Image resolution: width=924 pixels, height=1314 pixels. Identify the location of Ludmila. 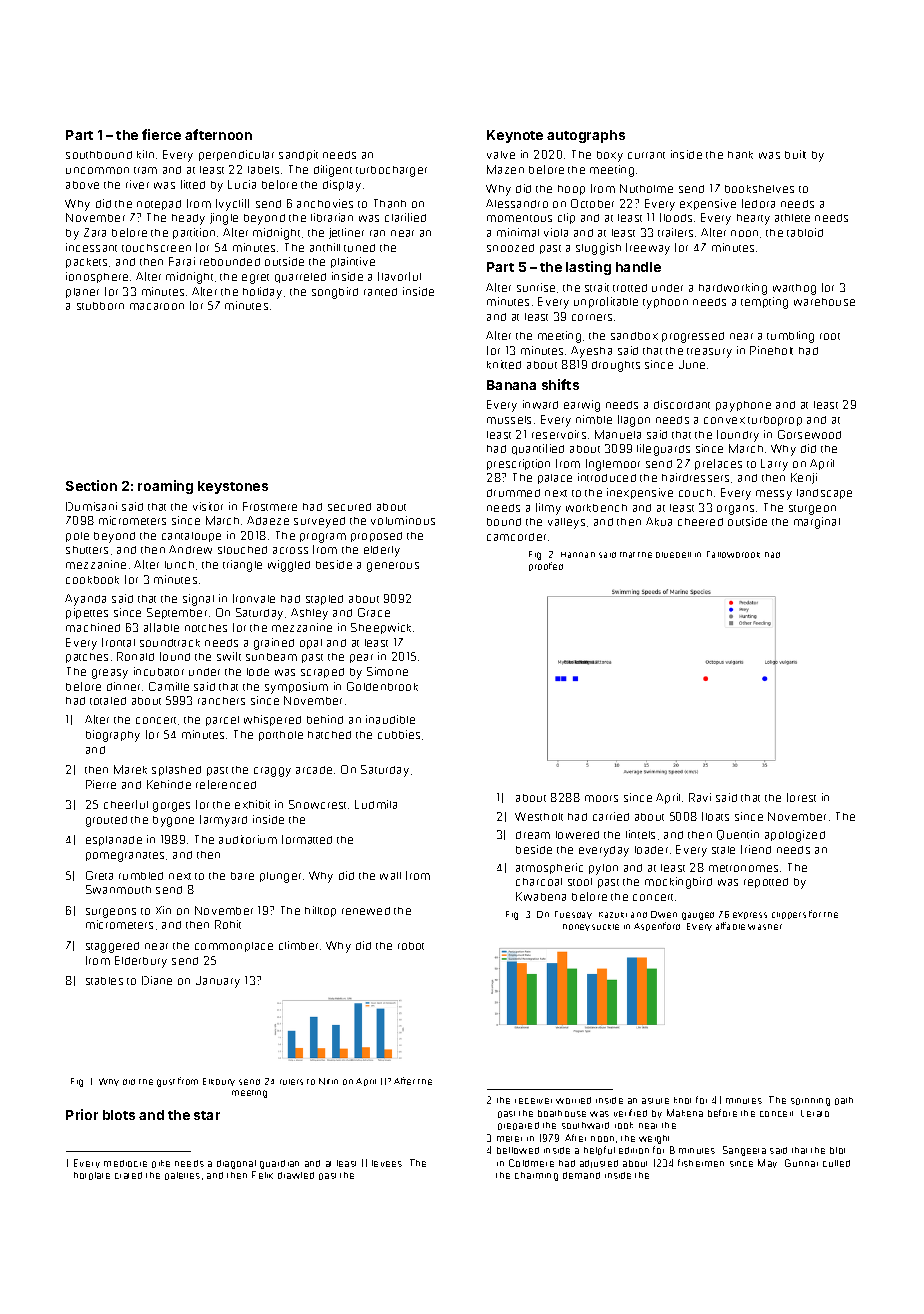
(376, 804).
